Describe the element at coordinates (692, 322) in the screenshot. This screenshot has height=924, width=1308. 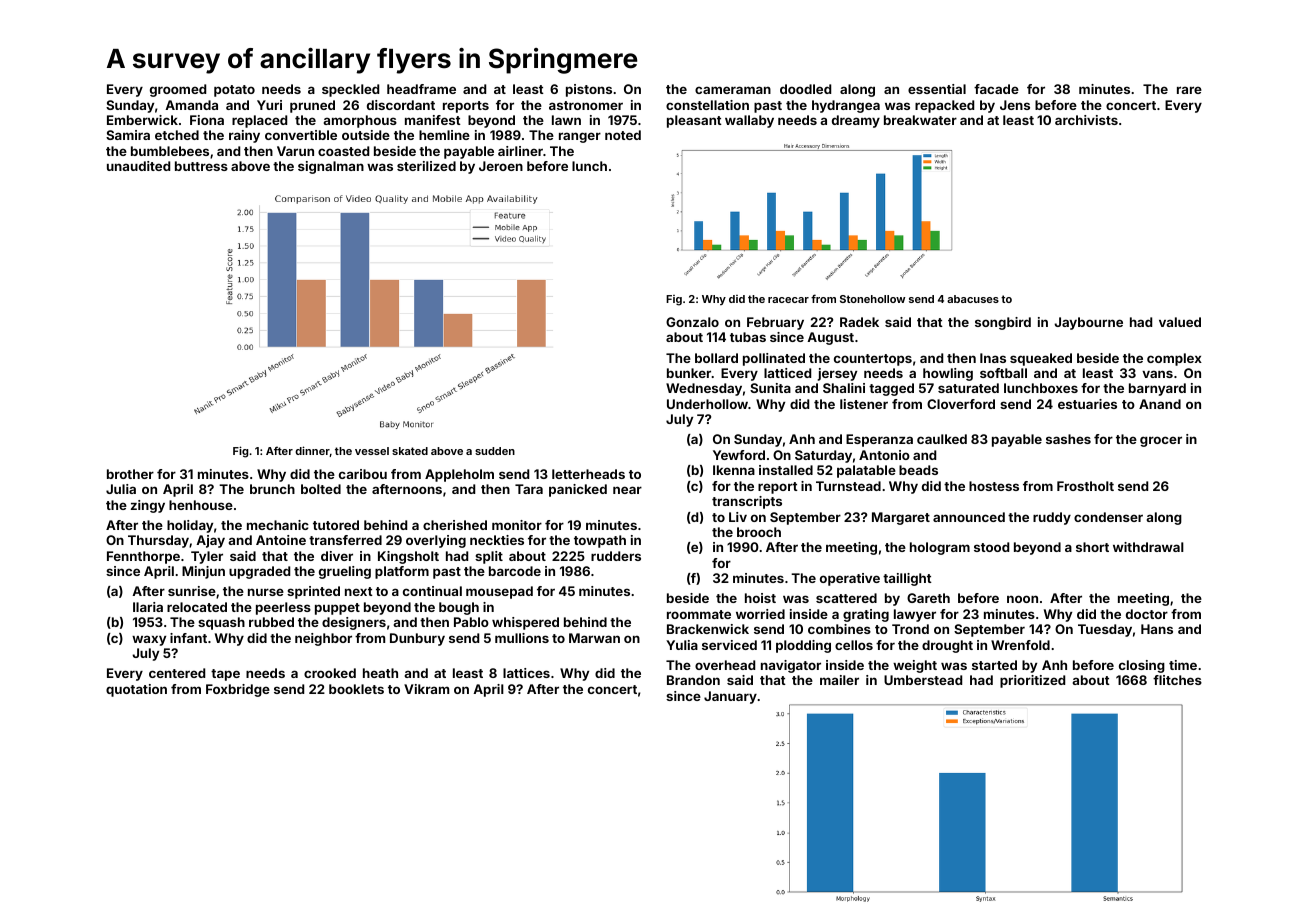
I see `Gonzalo` at that location.
